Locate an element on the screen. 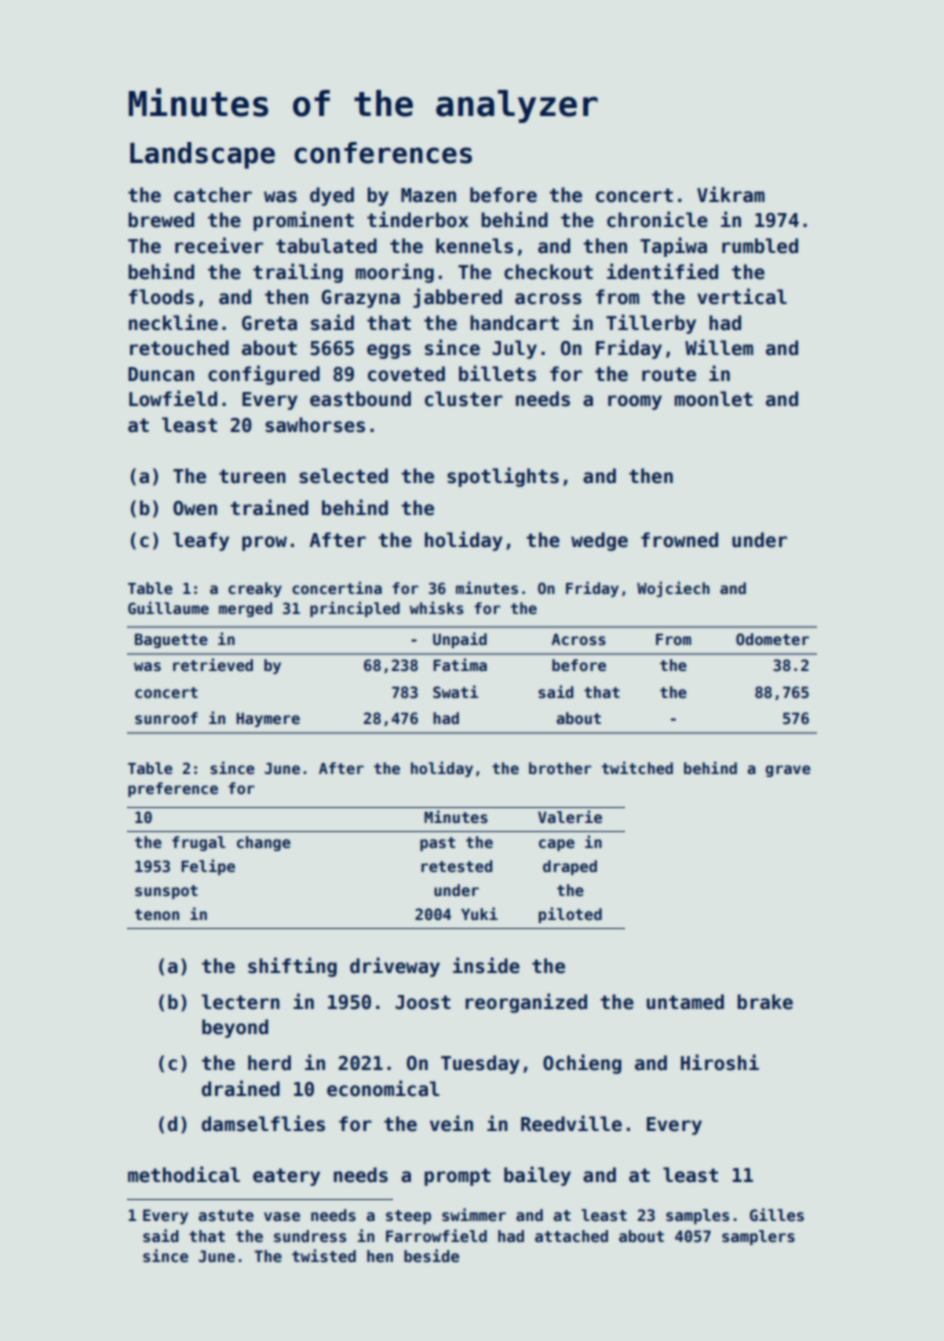 This screenshot has width=944, height=1341. untamed is located at coordinates (685, 1002).
